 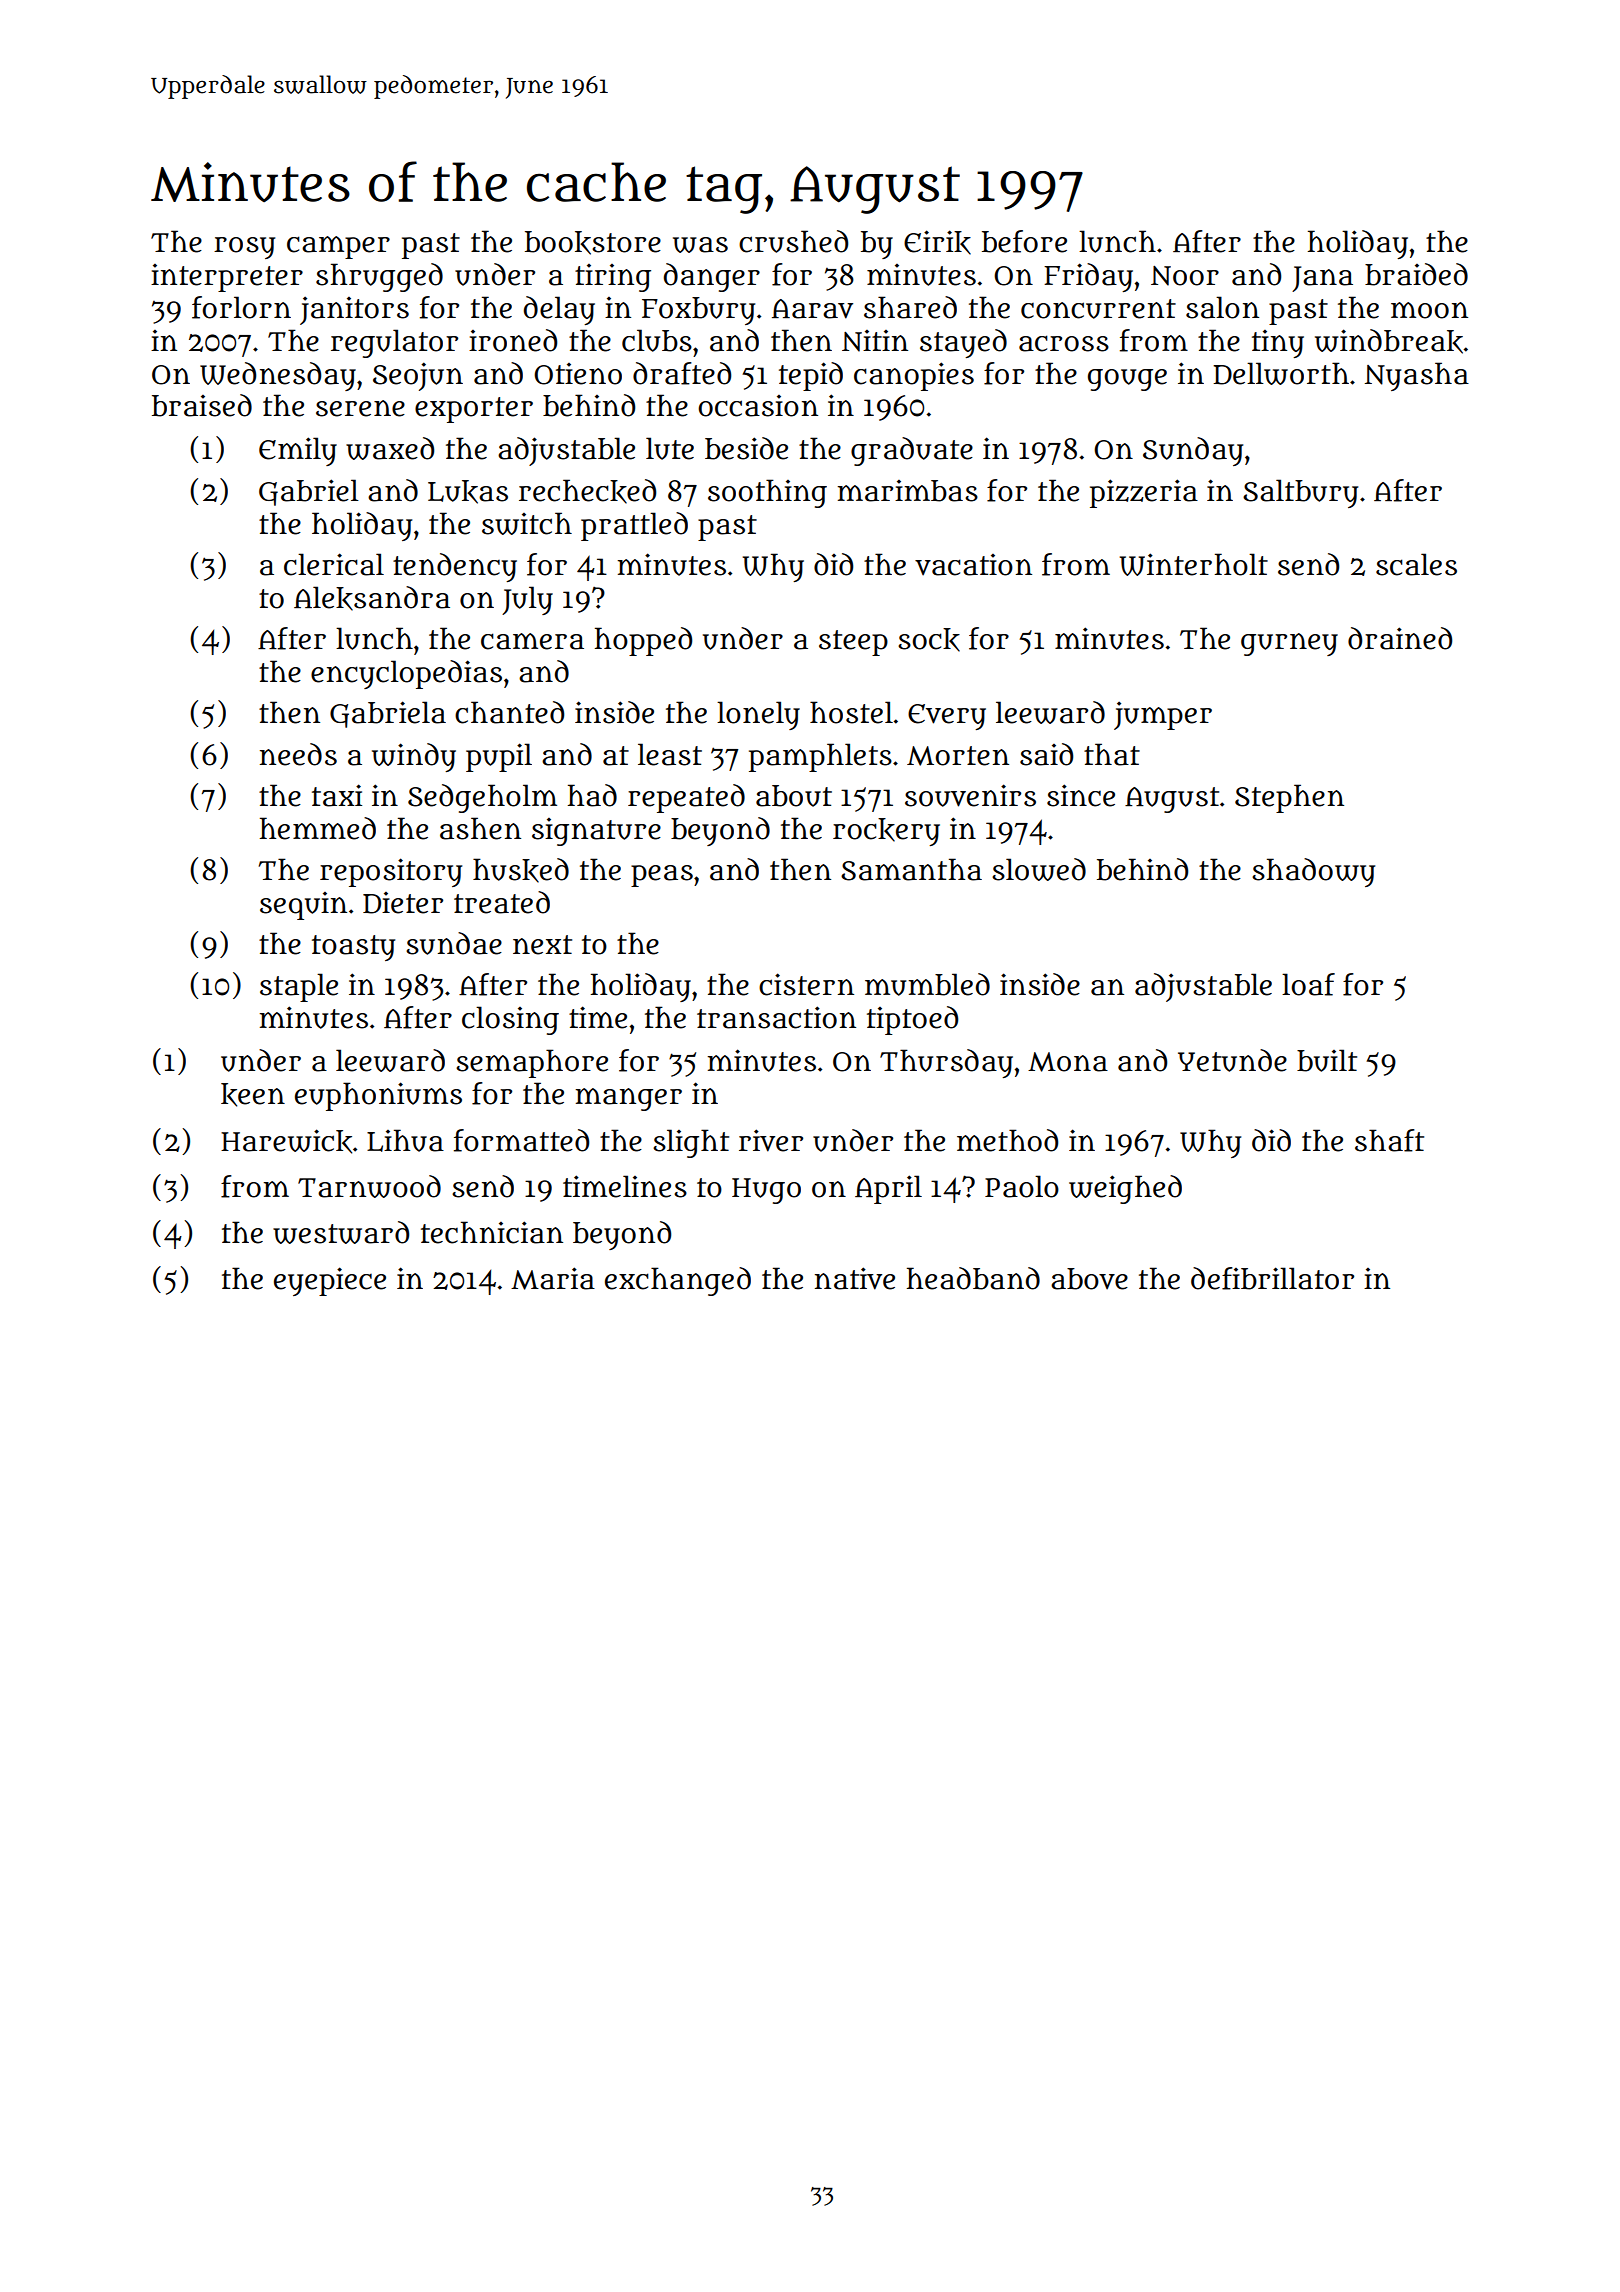 What do you see at coordinates (771, 1140) in the screenshot?
I see `river` at bounding box center [771, 1140].
